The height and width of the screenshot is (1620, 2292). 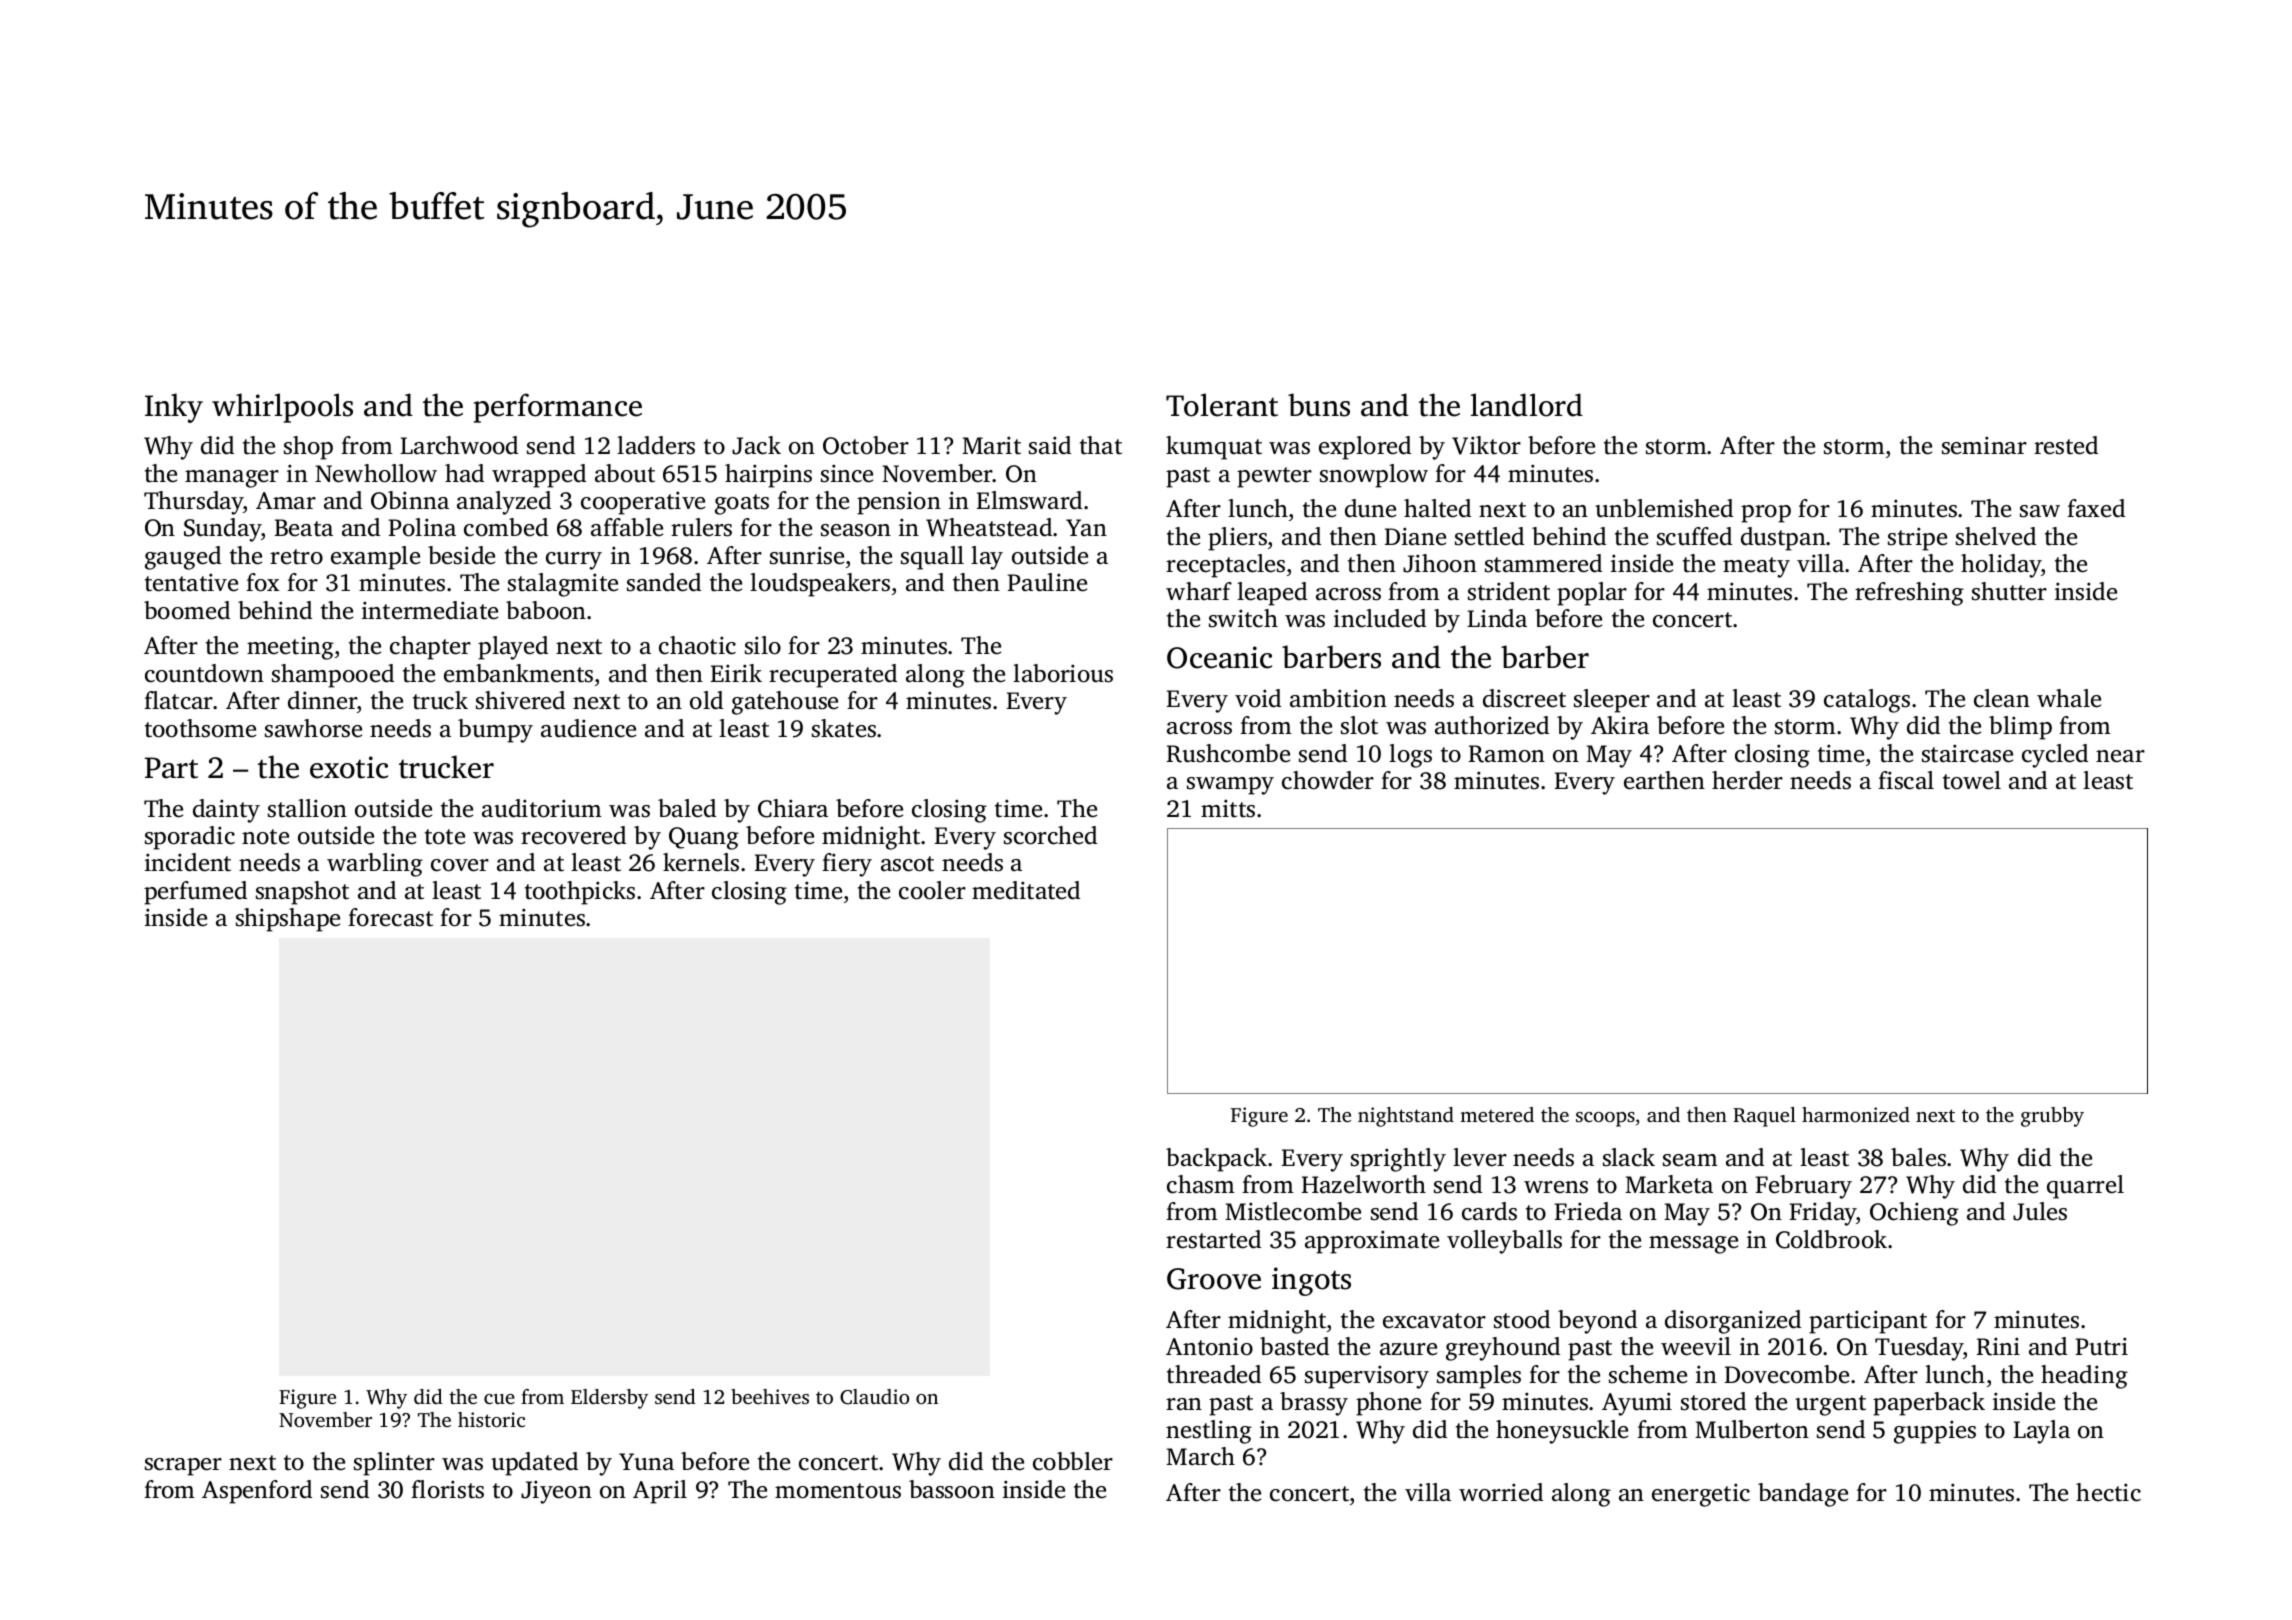 What do you see at coordinates (491, 1419) in the screenshot?
I see `historic` at bounding box center [491, 1419].
